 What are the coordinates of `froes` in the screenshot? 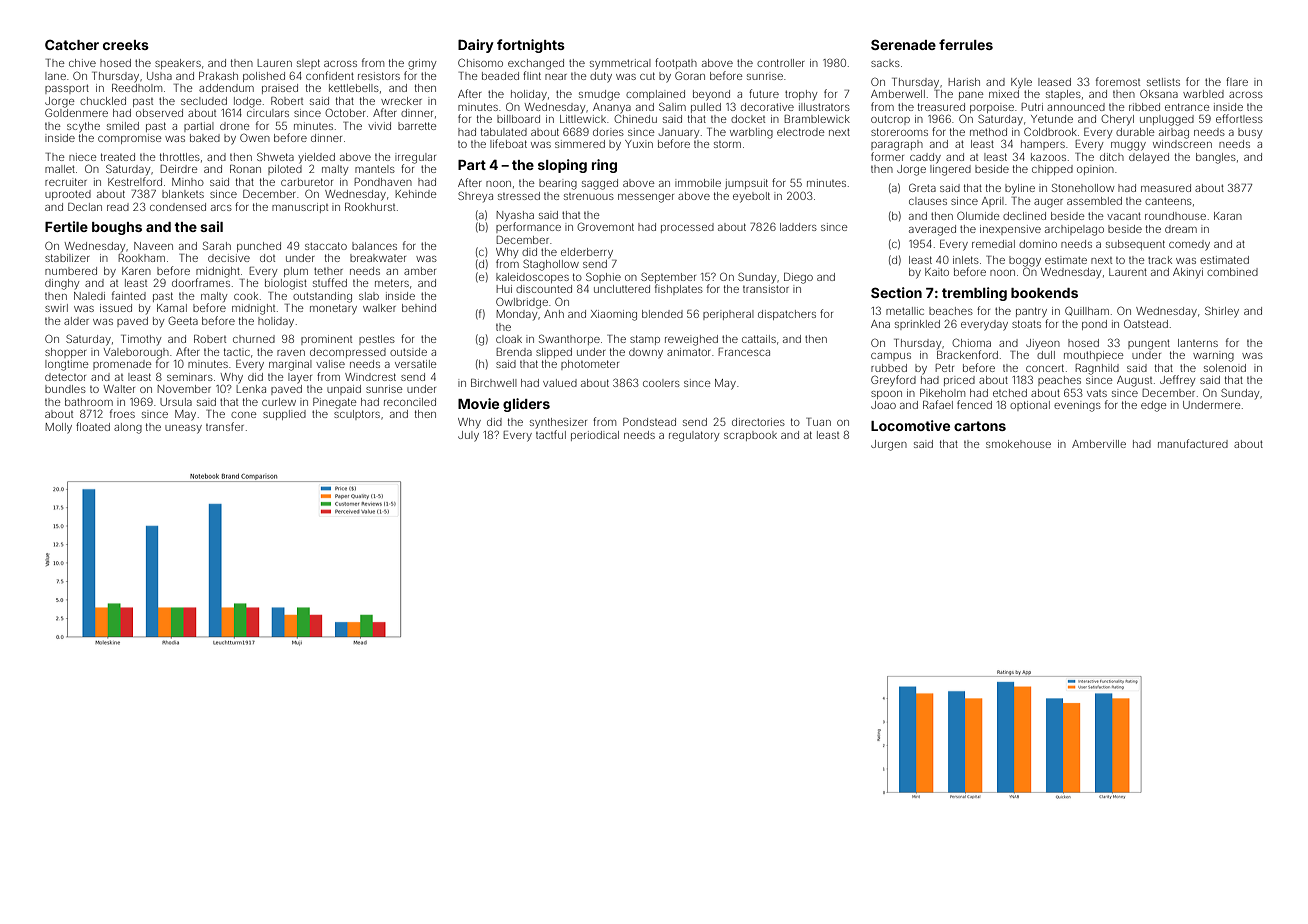 It's located at (122, 413).
